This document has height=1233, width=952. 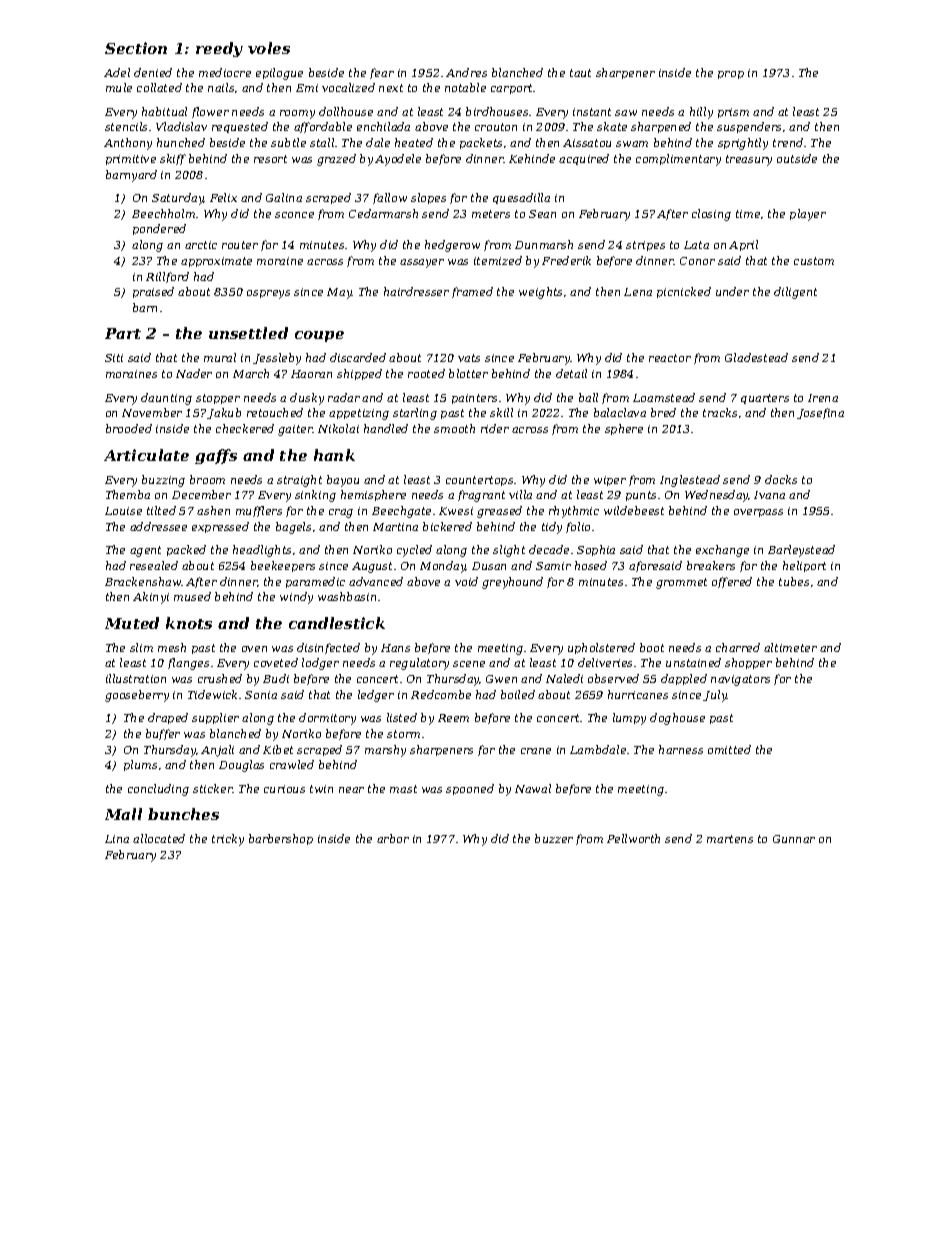 What do you see at coordinates (164, 111) in the document?
I see `habitual` at bounding box center [164, 111].
